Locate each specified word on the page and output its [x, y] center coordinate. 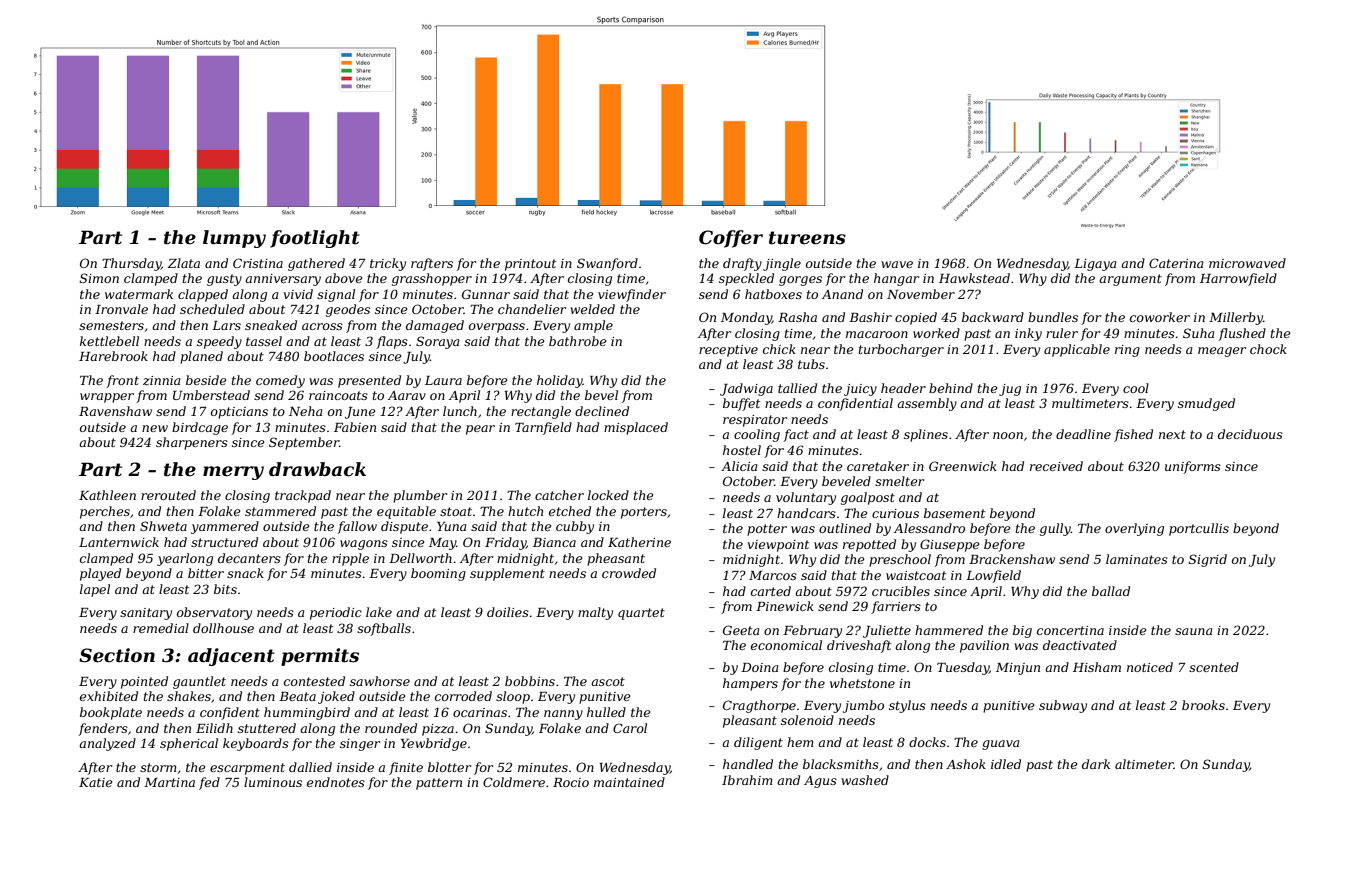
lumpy [234, 239]
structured [224, 542]
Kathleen [107, 495]
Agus [820, 782]
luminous [273, 782]
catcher [559, 495]
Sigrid [1208, 560]
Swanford [607, 264]
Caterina [1176, 263]
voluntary [806, 498]
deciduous [1250, 434]
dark [1096, 764]
